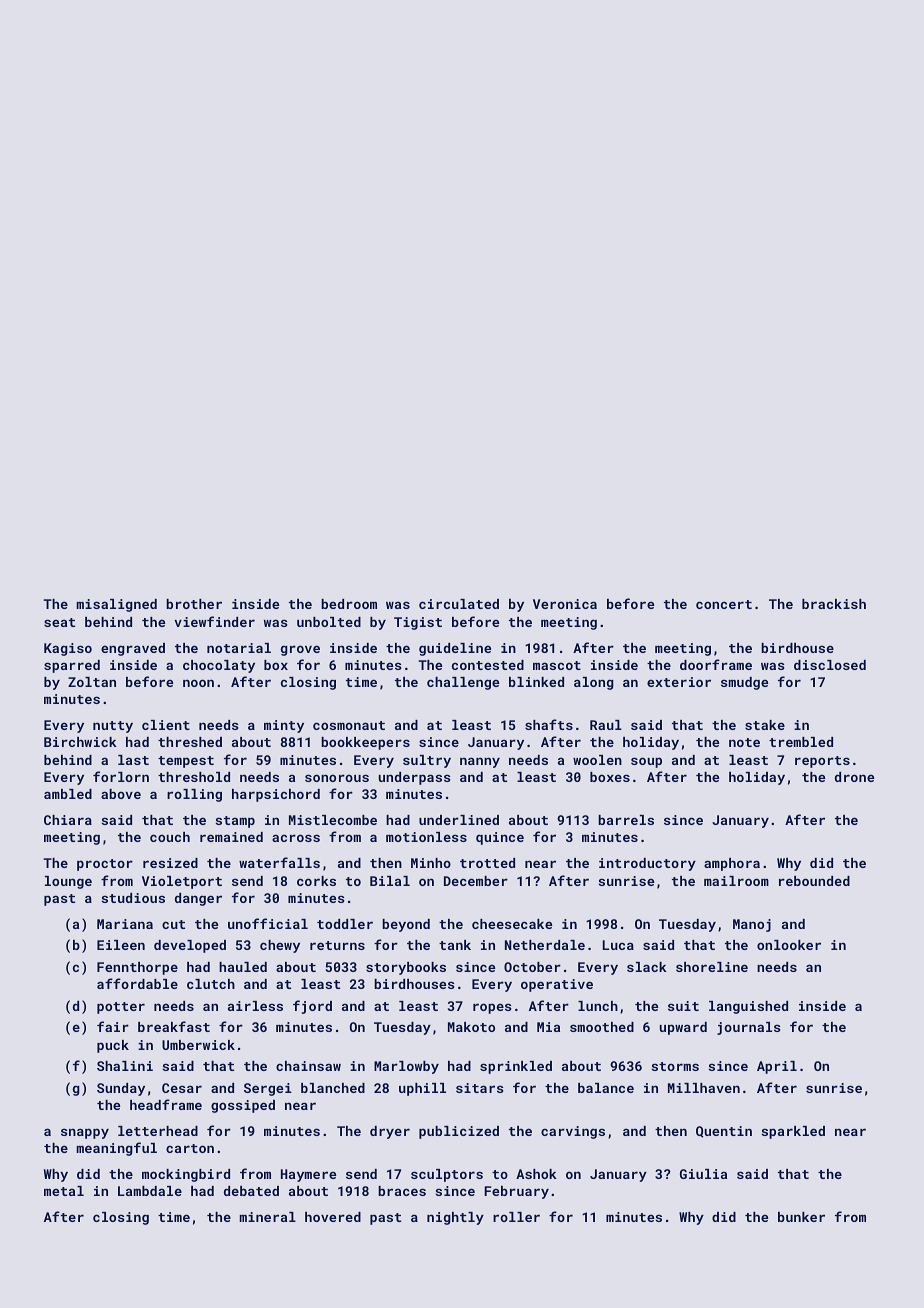 This screenshot has width=924, height=1308. Describe the element at coordinates (427, 761) in the screenshot. I see `sultry` at that location.
